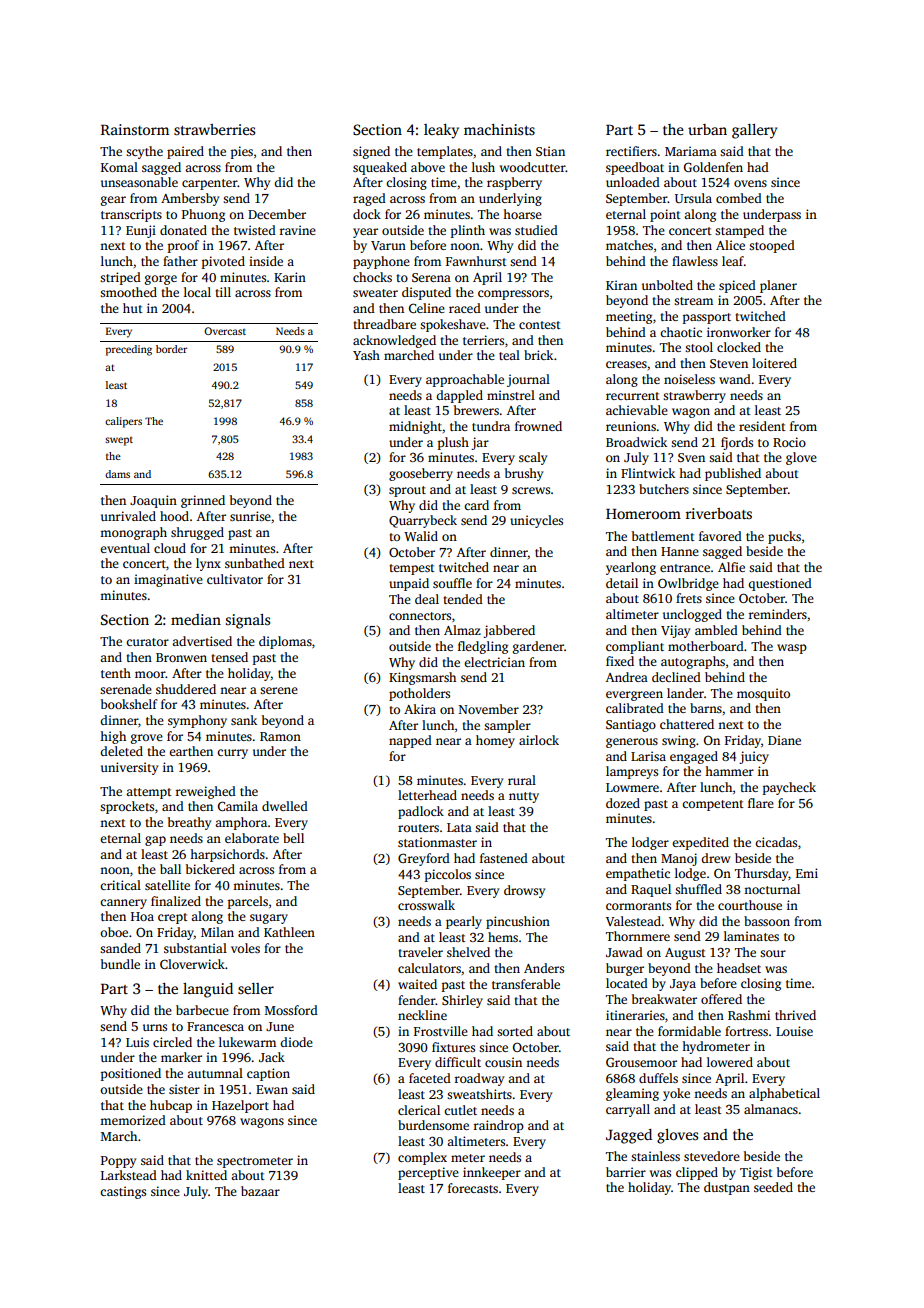 The width and height of the page is (924, 1308). Describe the element at coordinates (754, 757) in the page. I see `juicy` at that location.
